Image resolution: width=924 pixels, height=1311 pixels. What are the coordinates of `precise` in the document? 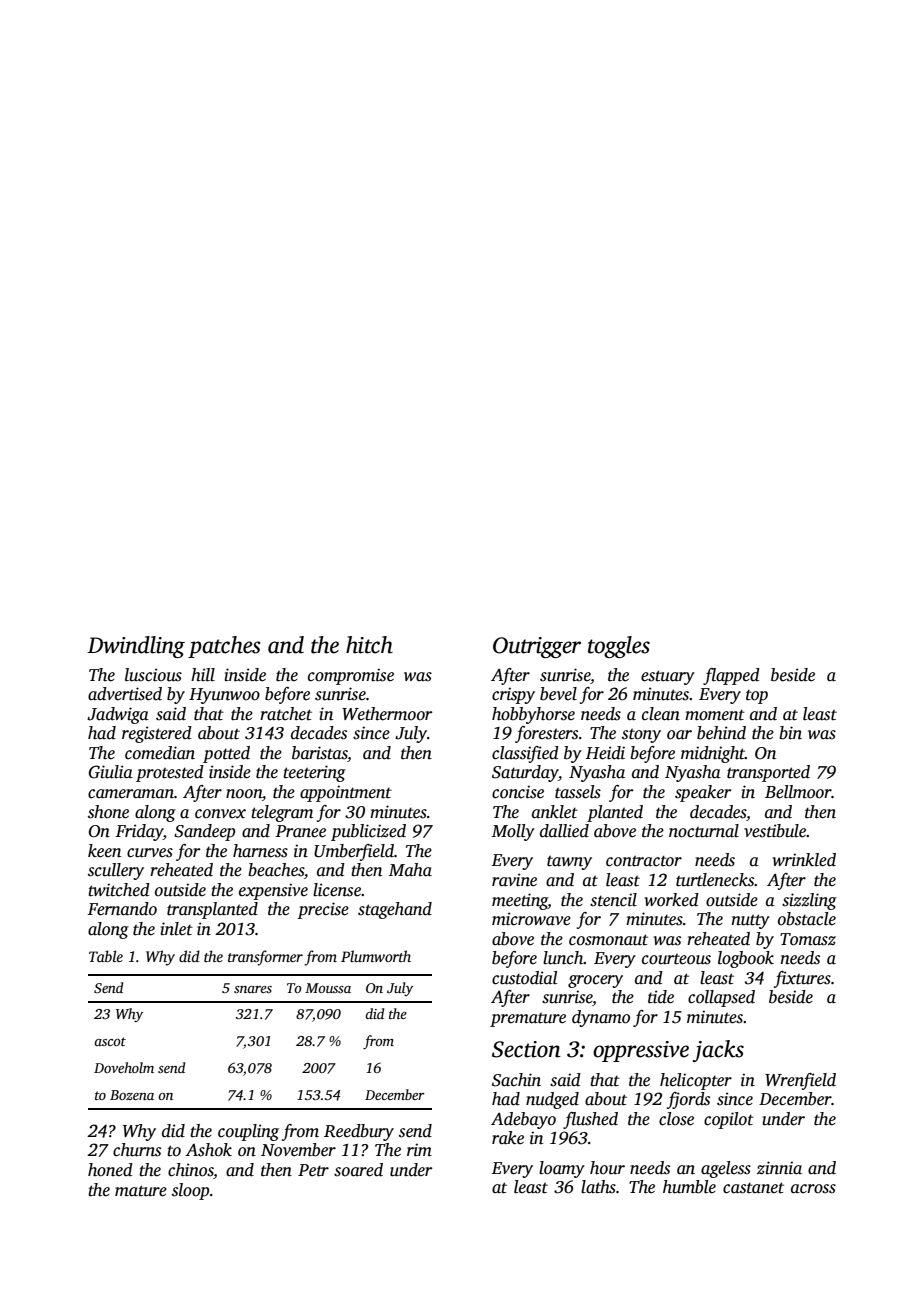 It's located at (323, 910).
